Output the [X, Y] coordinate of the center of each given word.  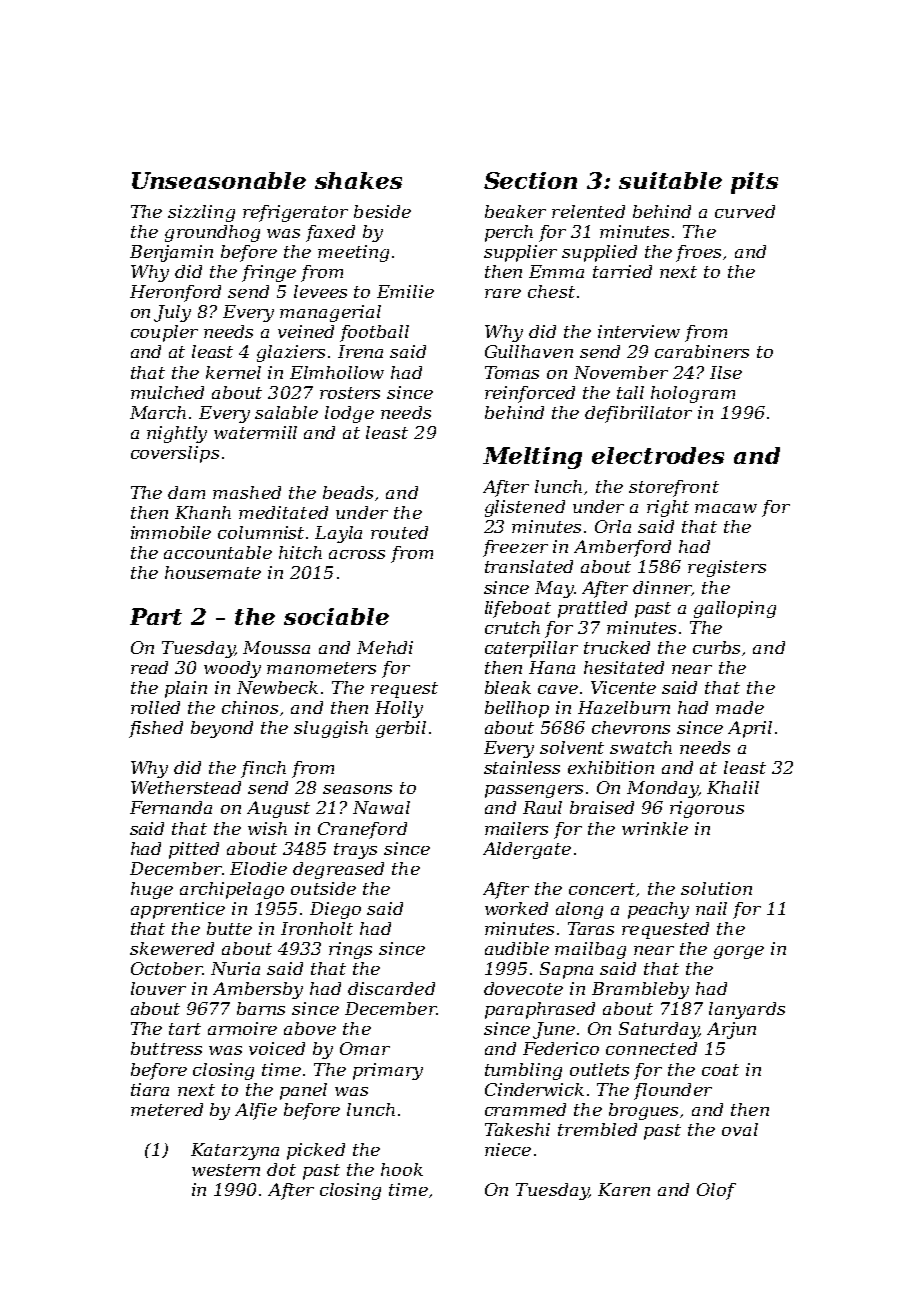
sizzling [201, 213]
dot [281, 1169]
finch [263, 769]
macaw [726, 508]
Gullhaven [529, 351]
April [750, 729]
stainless [522, 767]
